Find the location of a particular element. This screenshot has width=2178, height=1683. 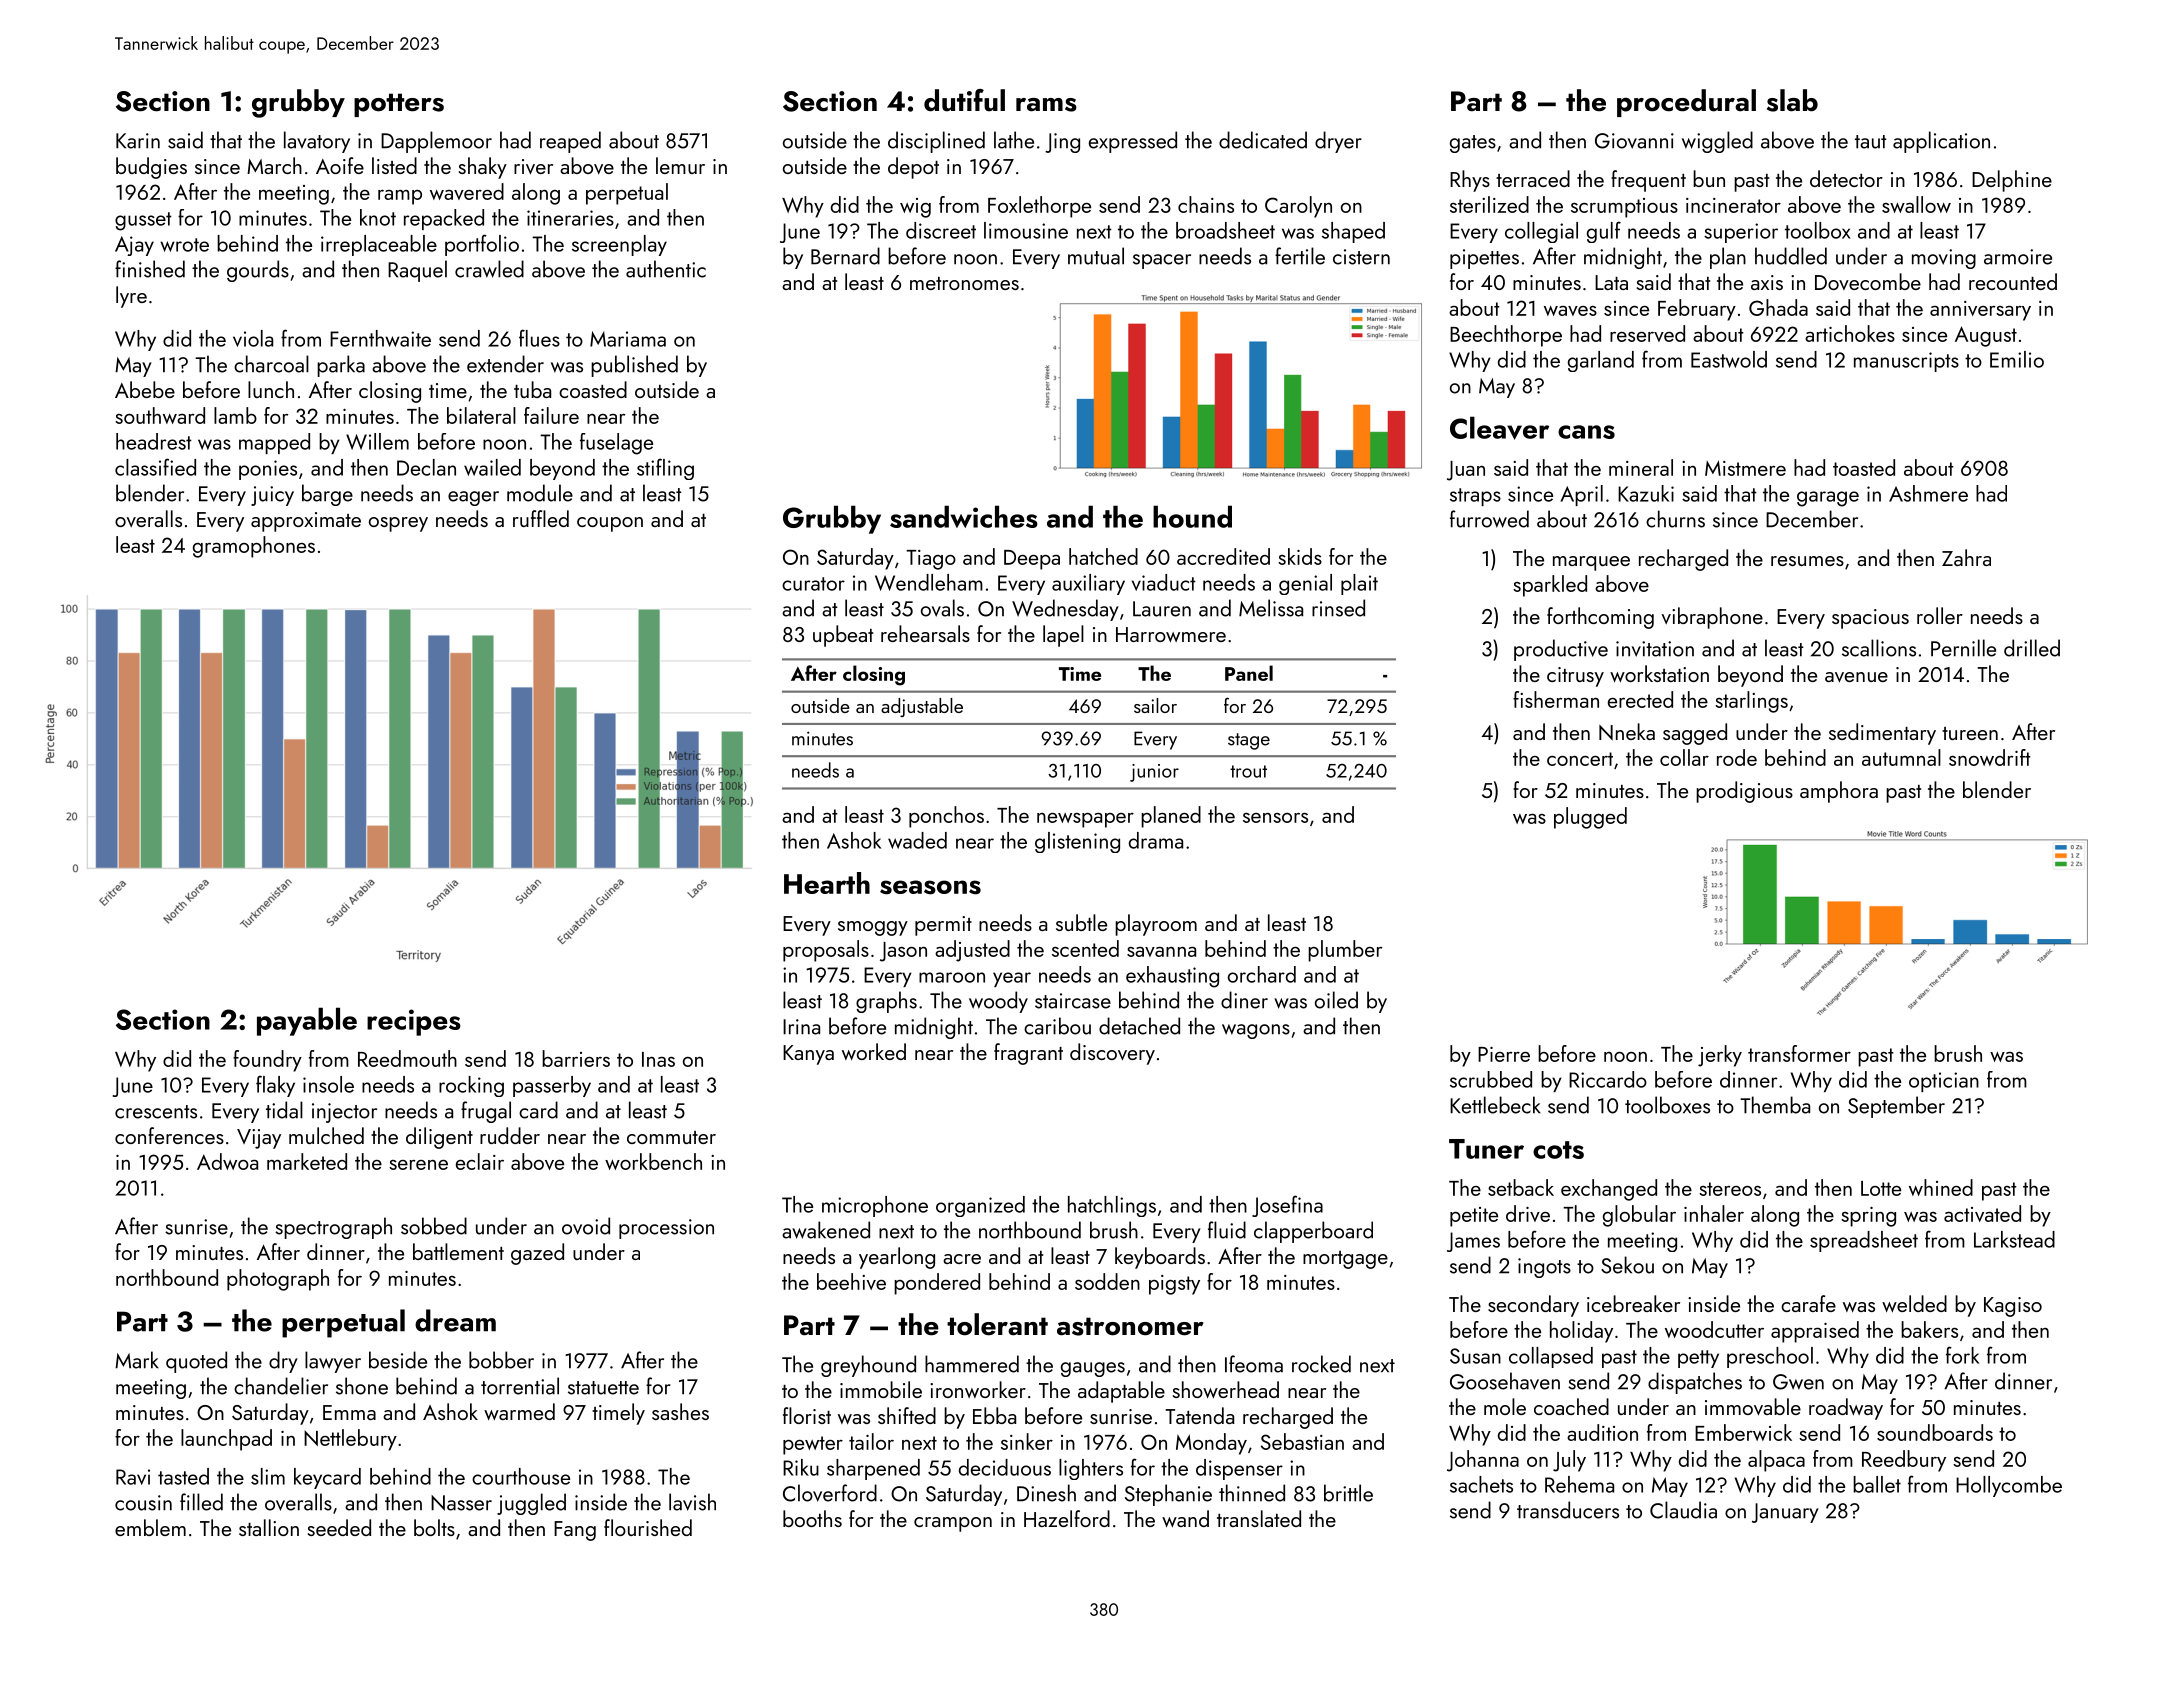

adjustable is located at coordinates (922, 707).
